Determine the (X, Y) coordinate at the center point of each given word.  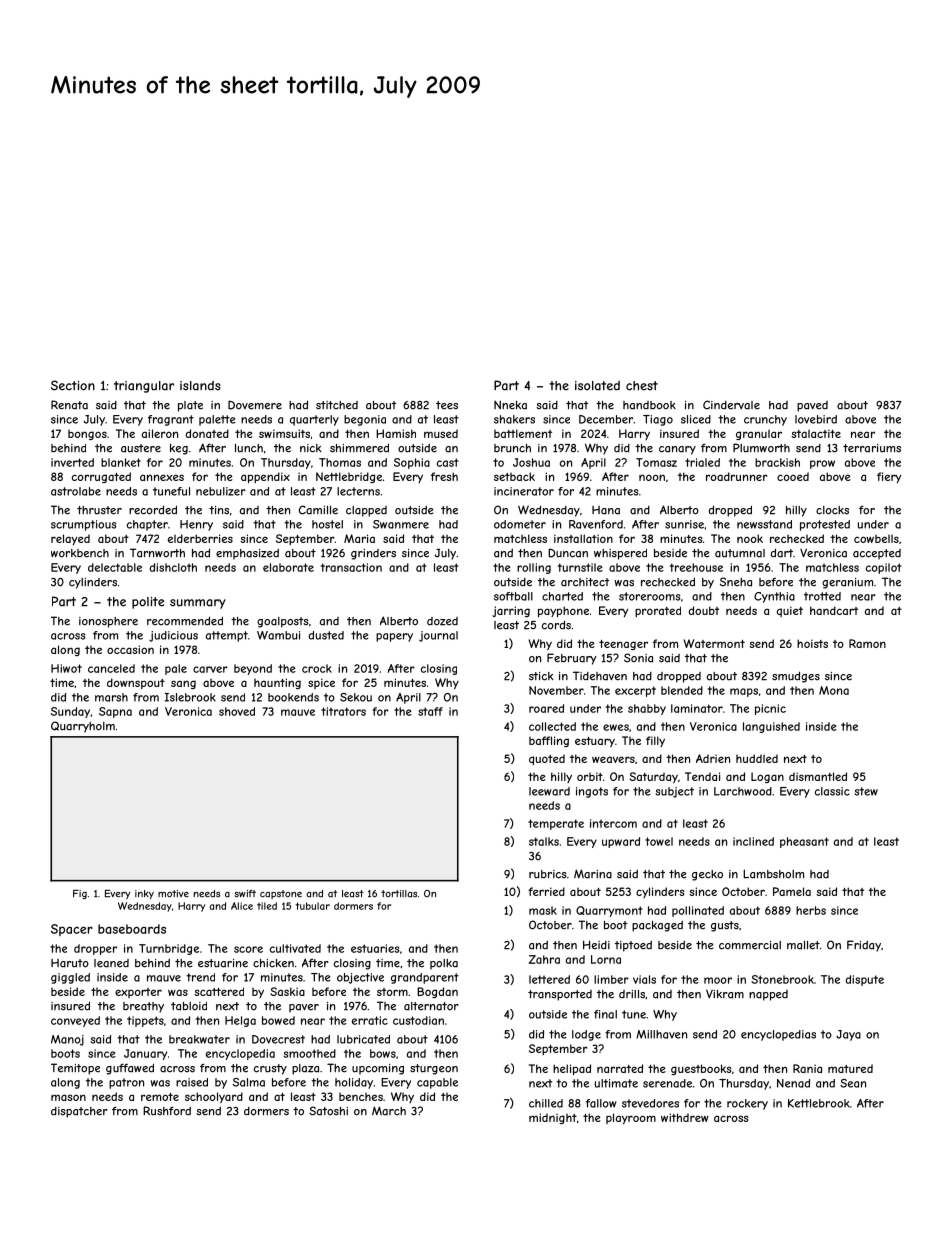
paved (812, 406)
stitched (337, 405)
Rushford (167, 1111)
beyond (253, 669)
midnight (553, 1118)
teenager (623, 645)
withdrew (685, 1117)
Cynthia (774, 597)
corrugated (101, 477)
